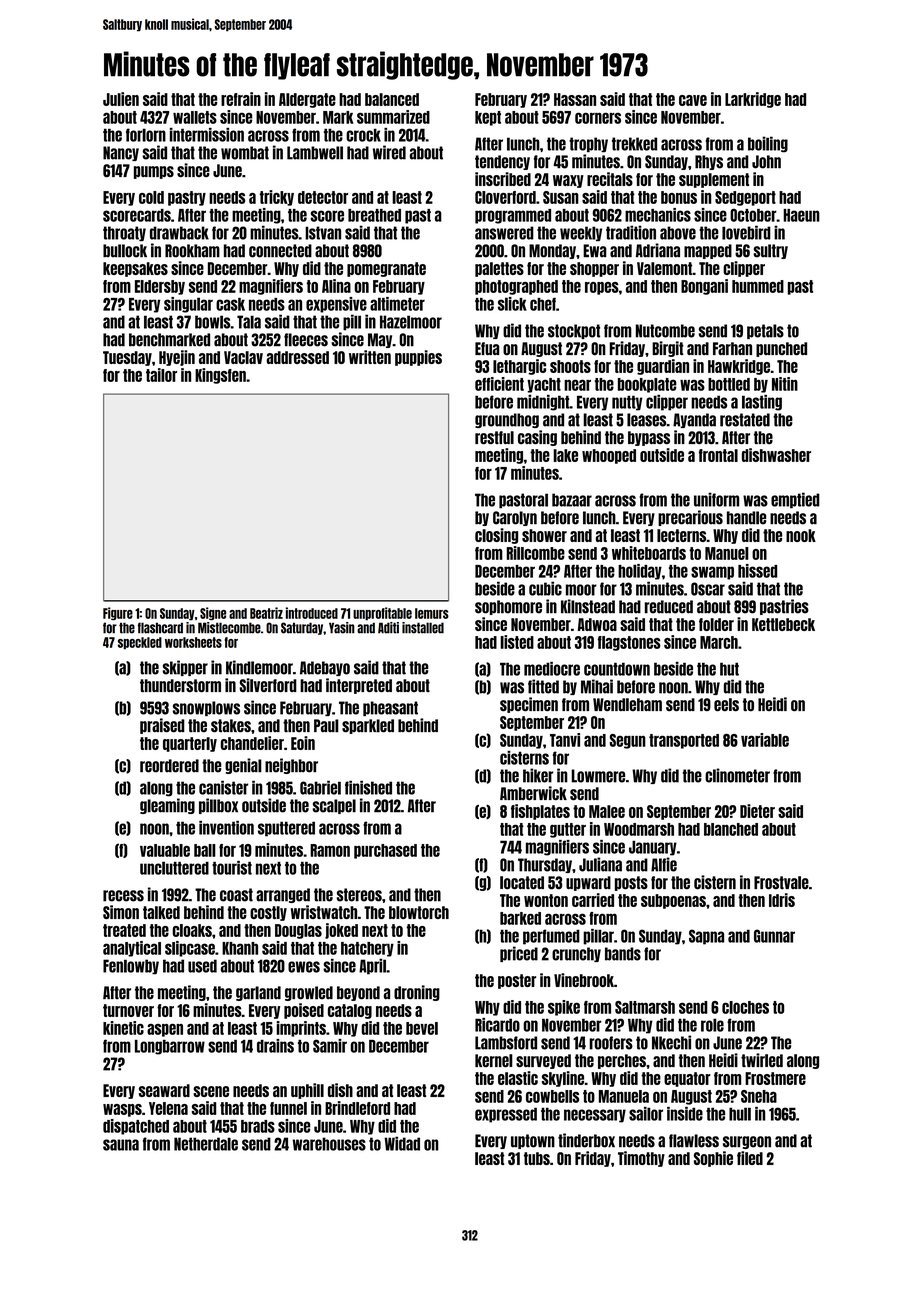 This screenshot has height=1314, width=924. I want to click on thunderstorm, so click(180, 685).
